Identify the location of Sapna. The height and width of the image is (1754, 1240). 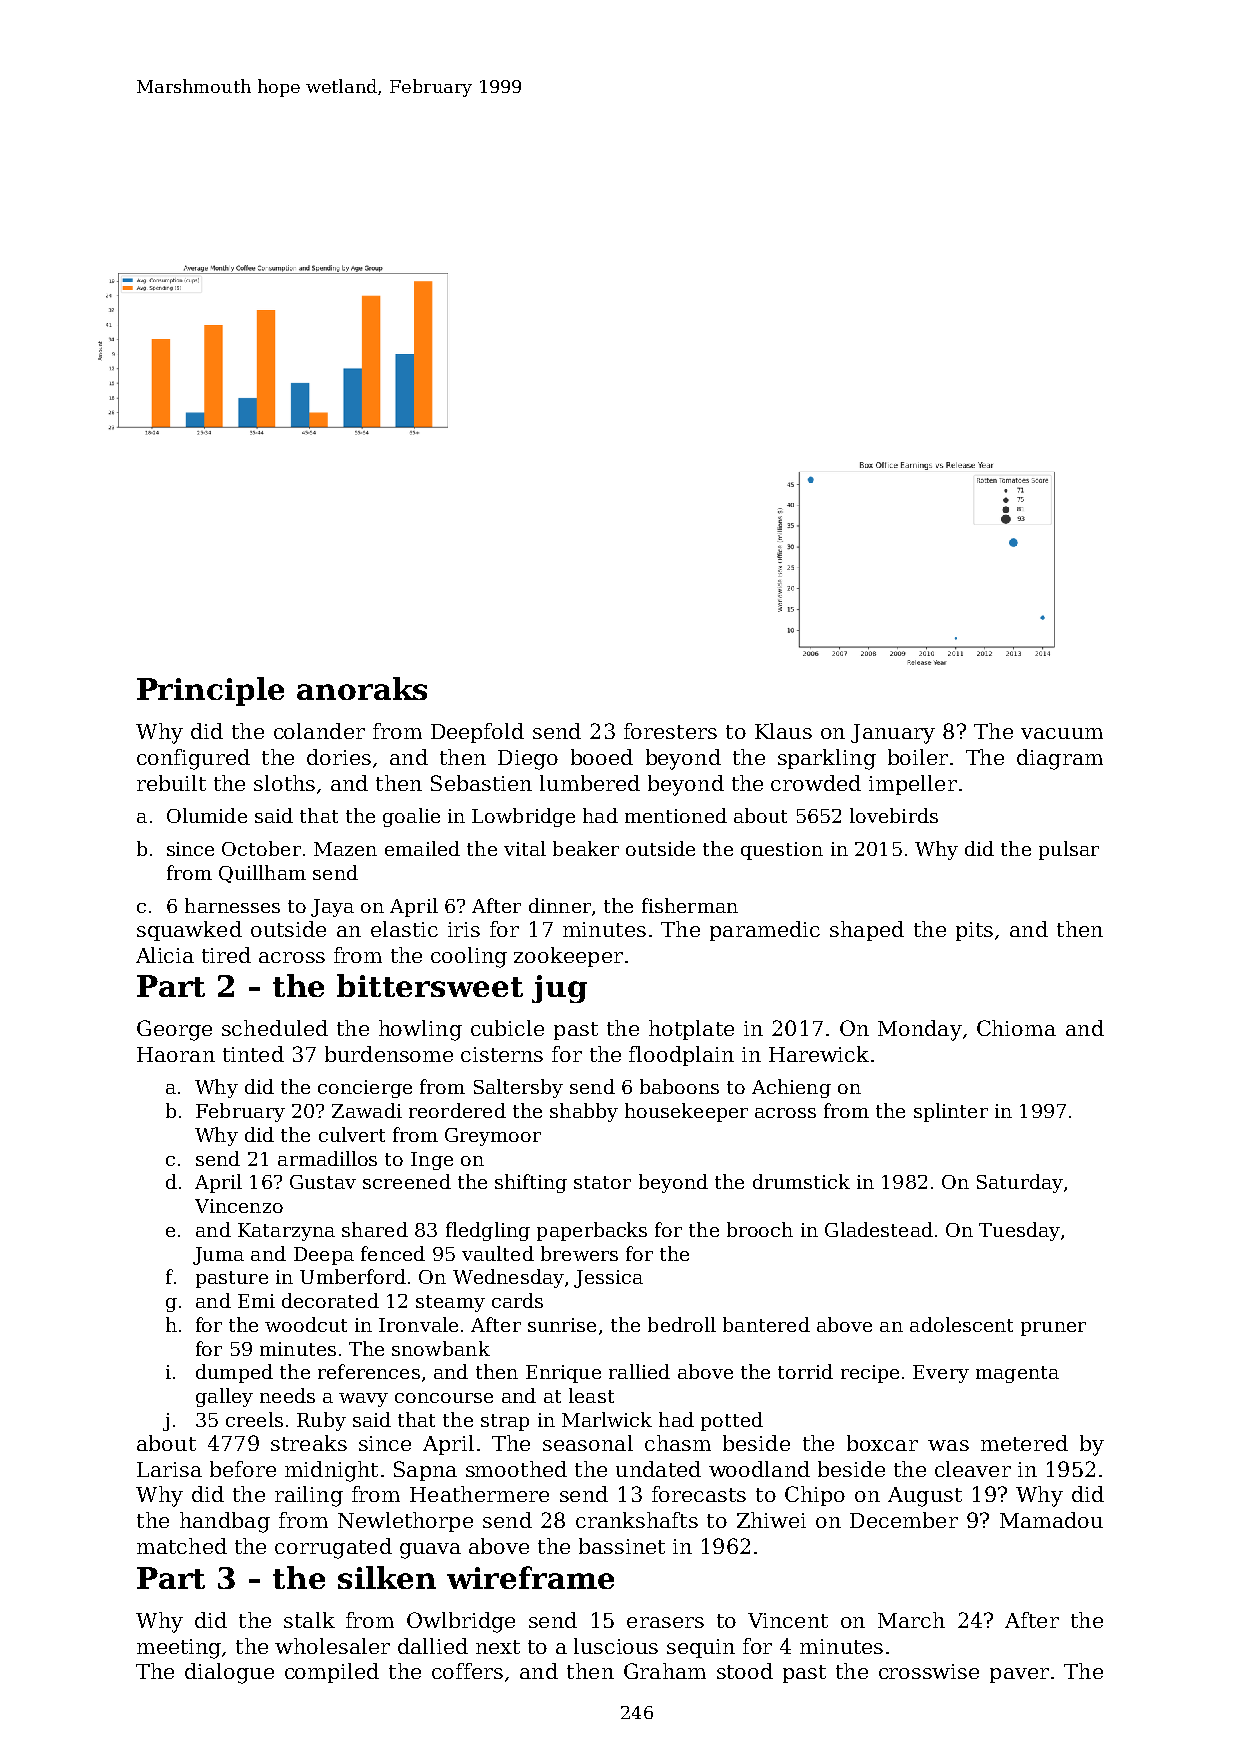
(425, 1471).
